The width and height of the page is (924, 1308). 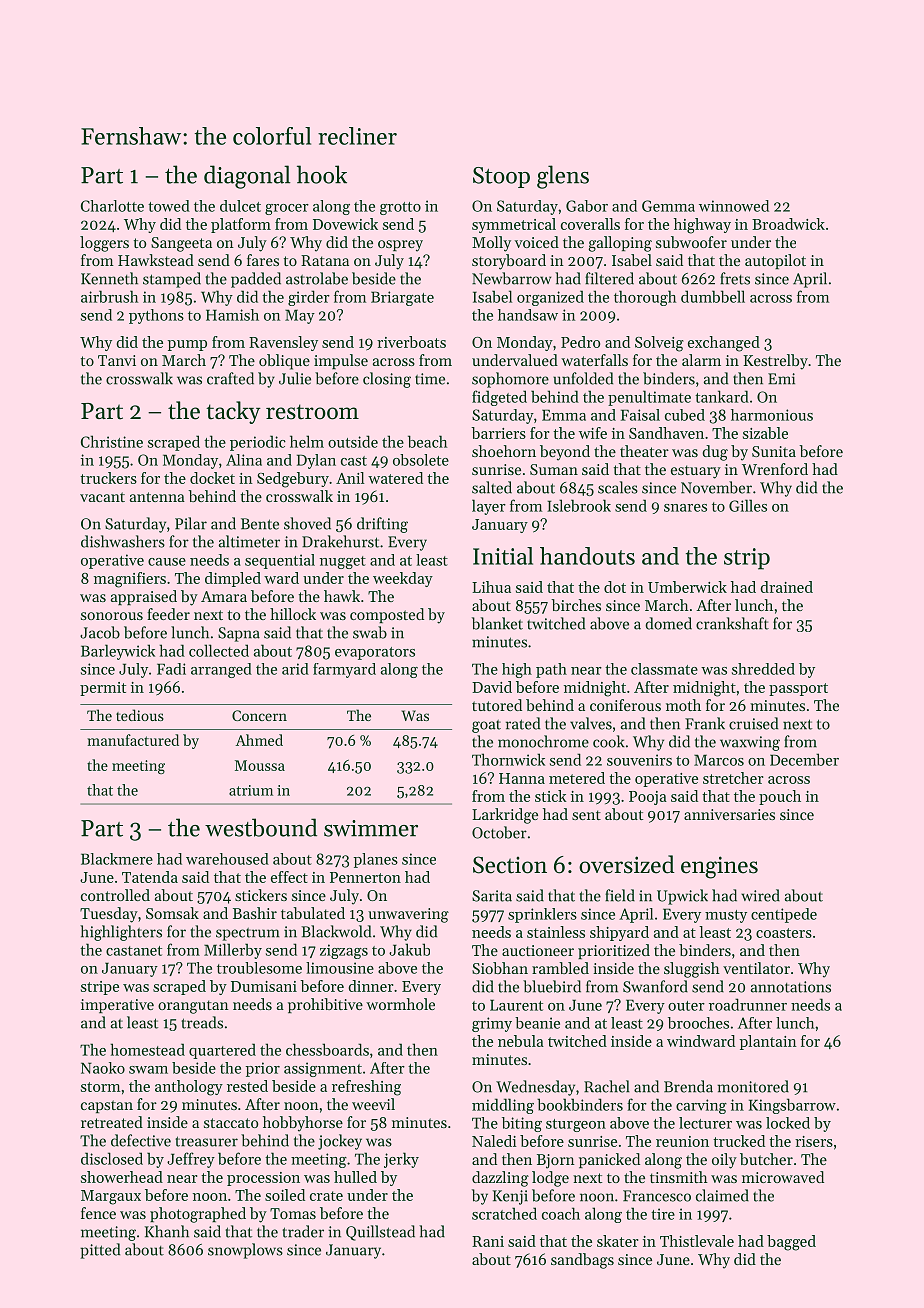 I want to click on Wrenford, so click(x=775, y=469).
